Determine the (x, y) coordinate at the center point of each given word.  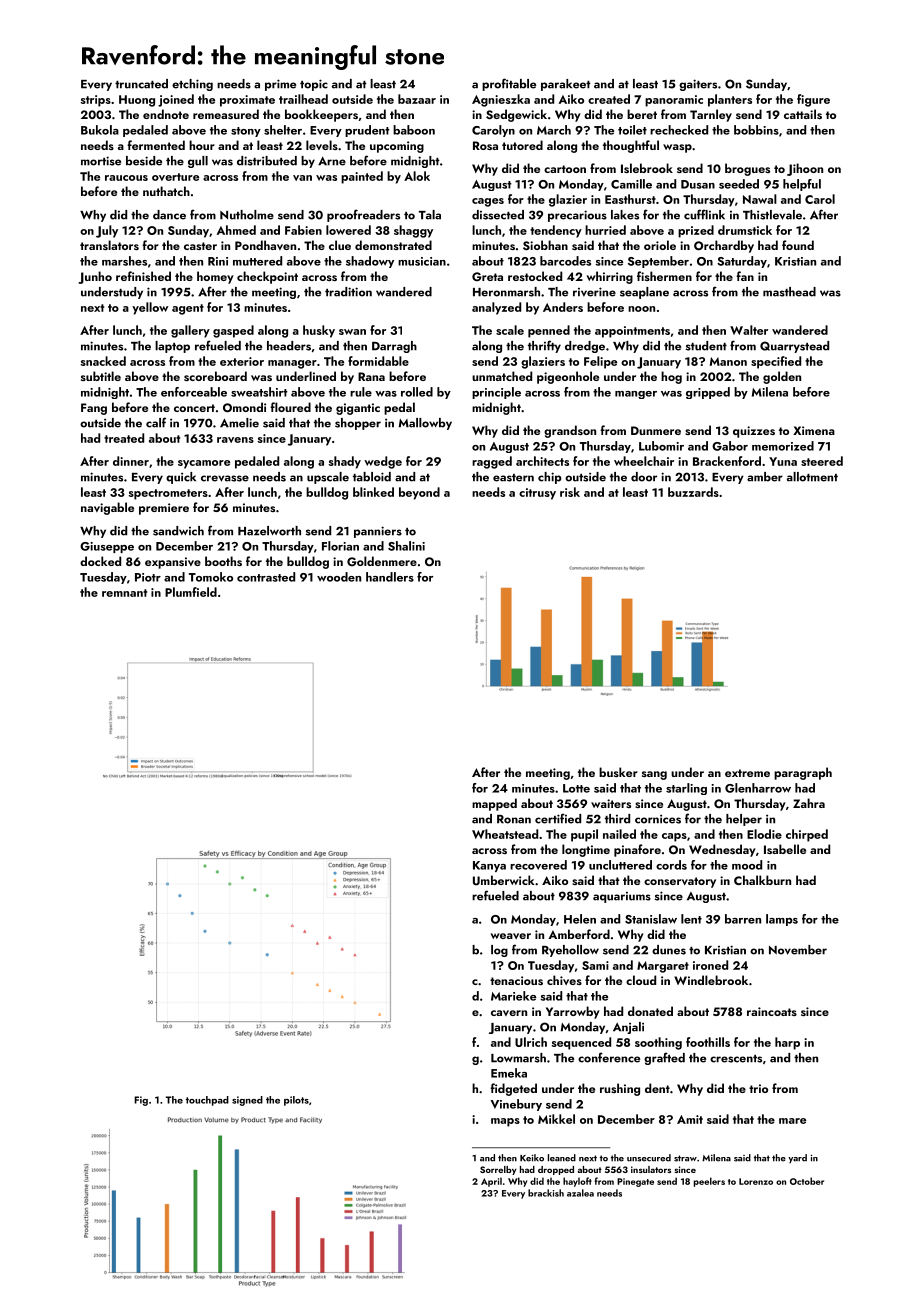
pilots (296, 1101)
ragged (492, 462)
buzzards (693, 492)
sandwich (178, 531)
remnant (124, 593)
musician (422, 261)
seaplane (644, 293)
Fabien (303, 230)
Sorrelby (498, 1170)
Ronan (514, 819)
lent (691, 919)
